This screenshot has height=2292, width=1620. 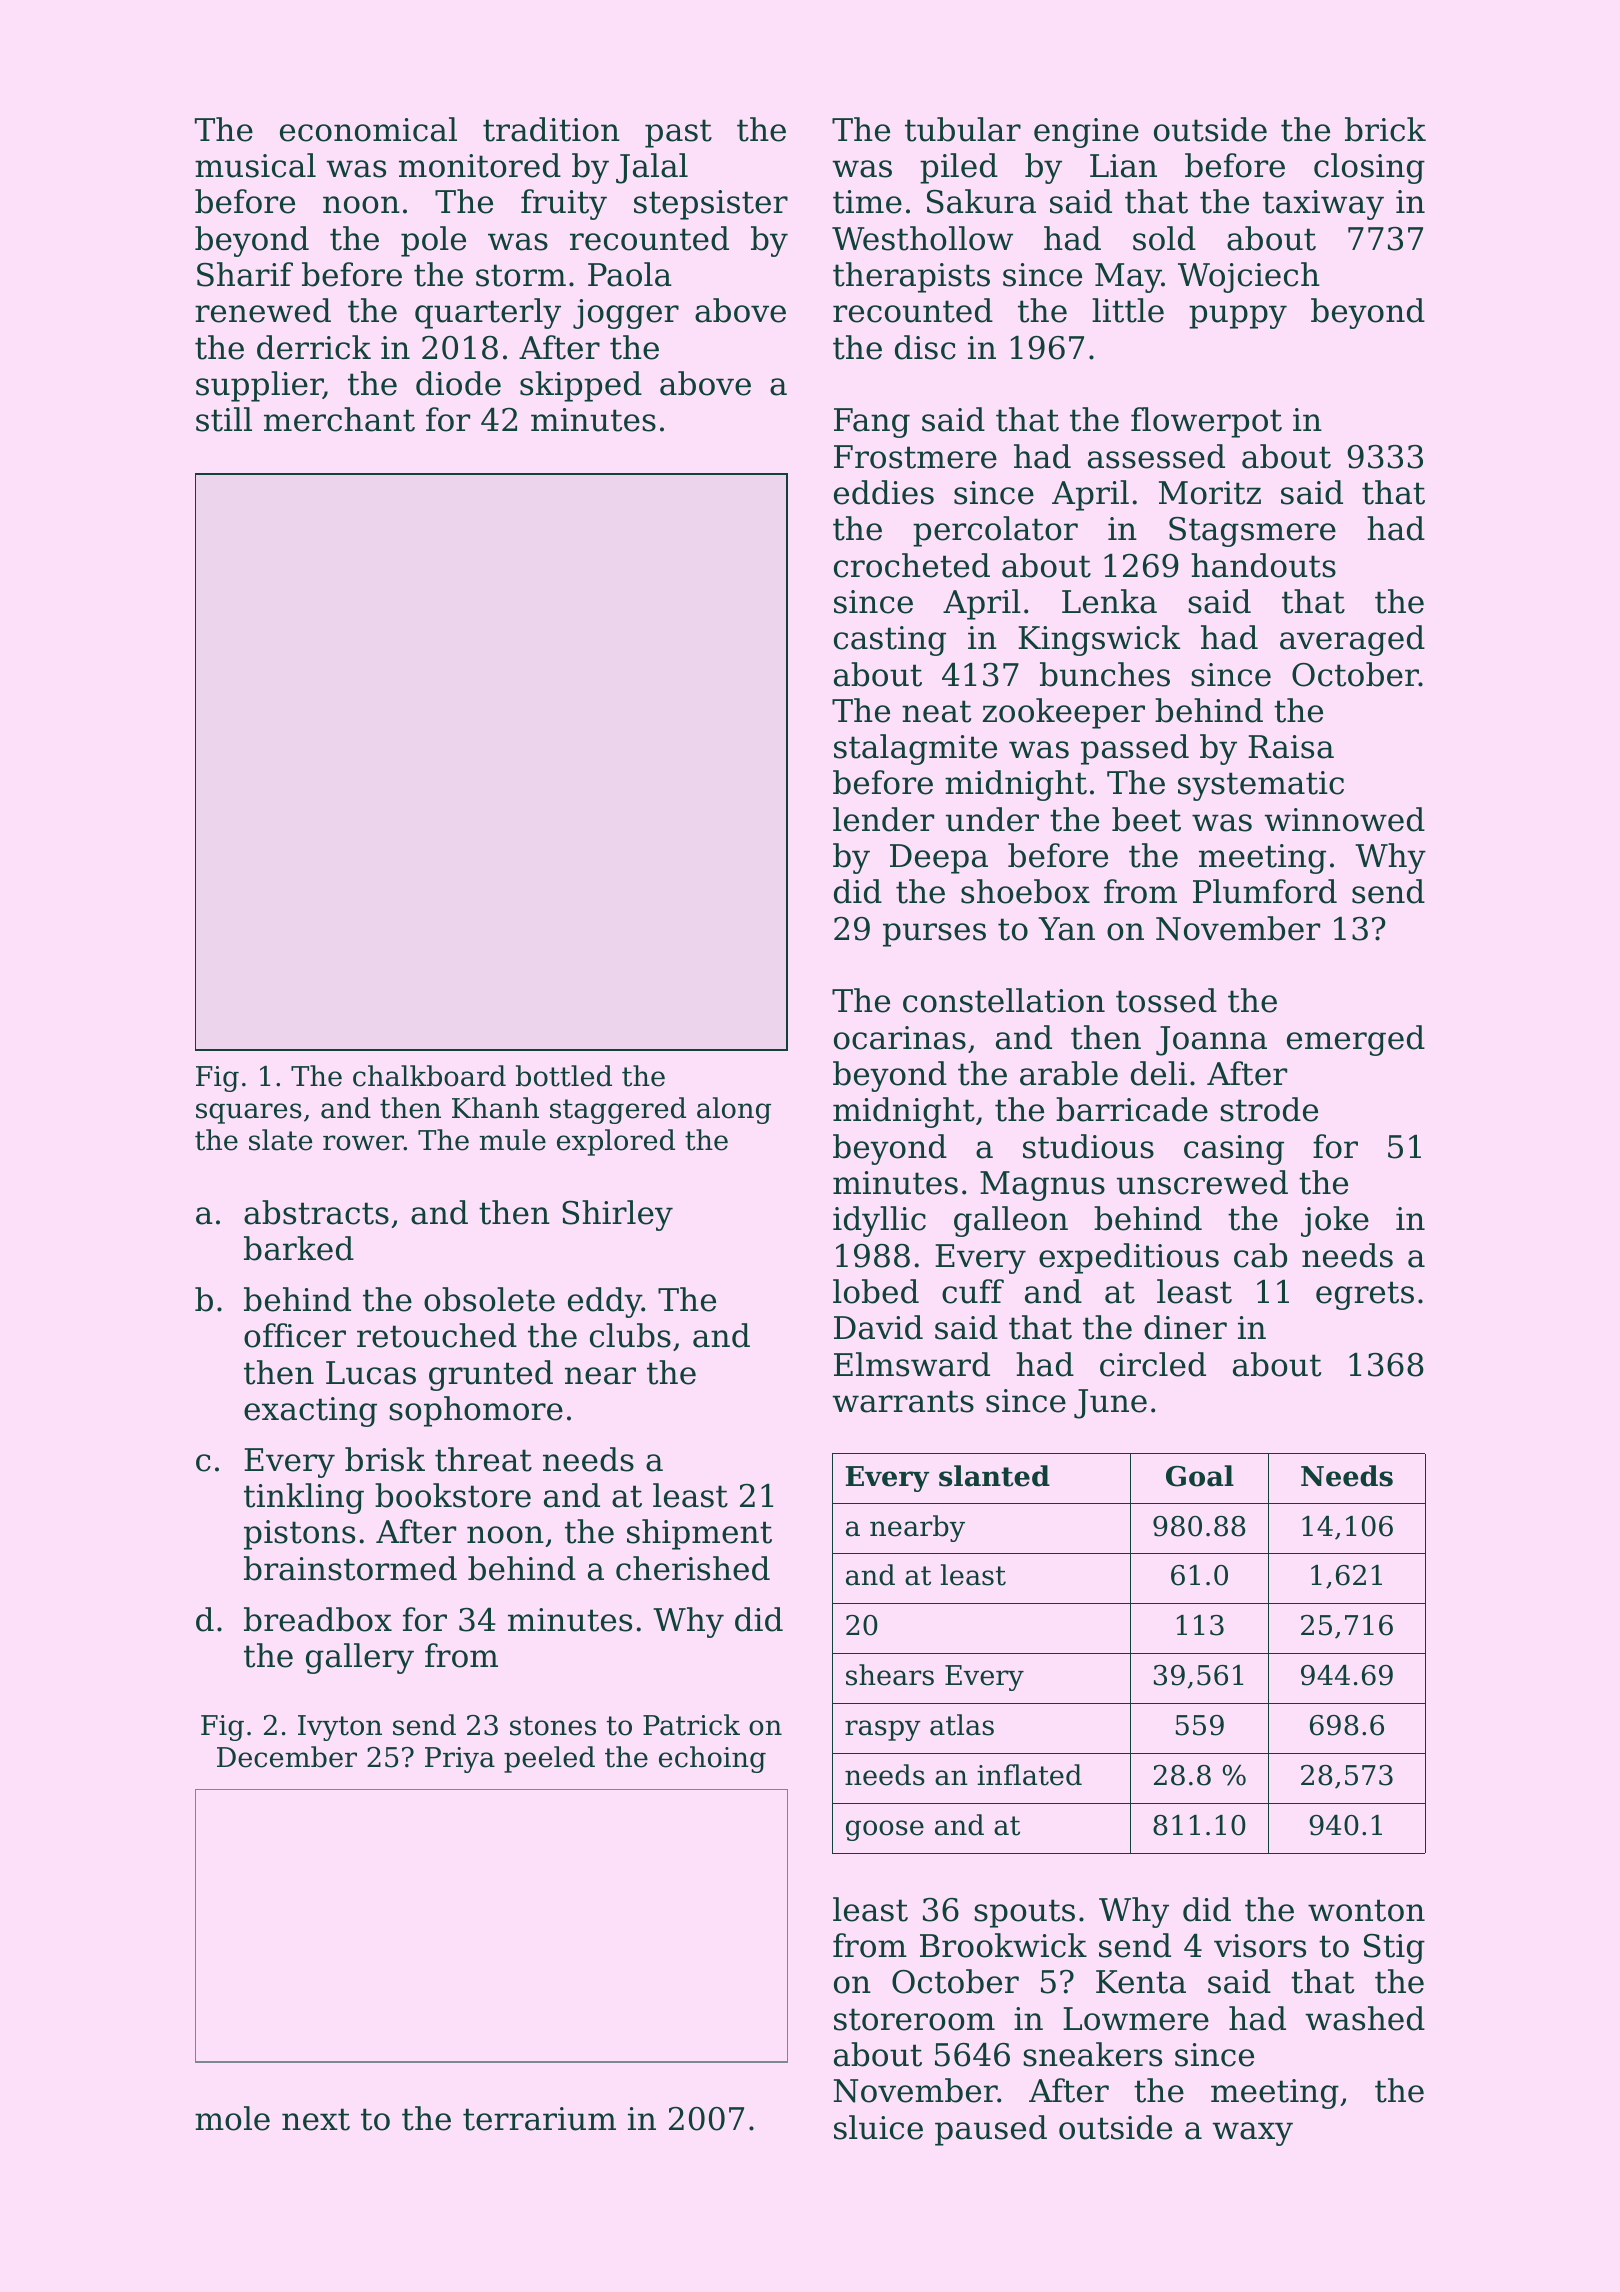 I want to click on taxiway, so click(x=1323, y=205).
